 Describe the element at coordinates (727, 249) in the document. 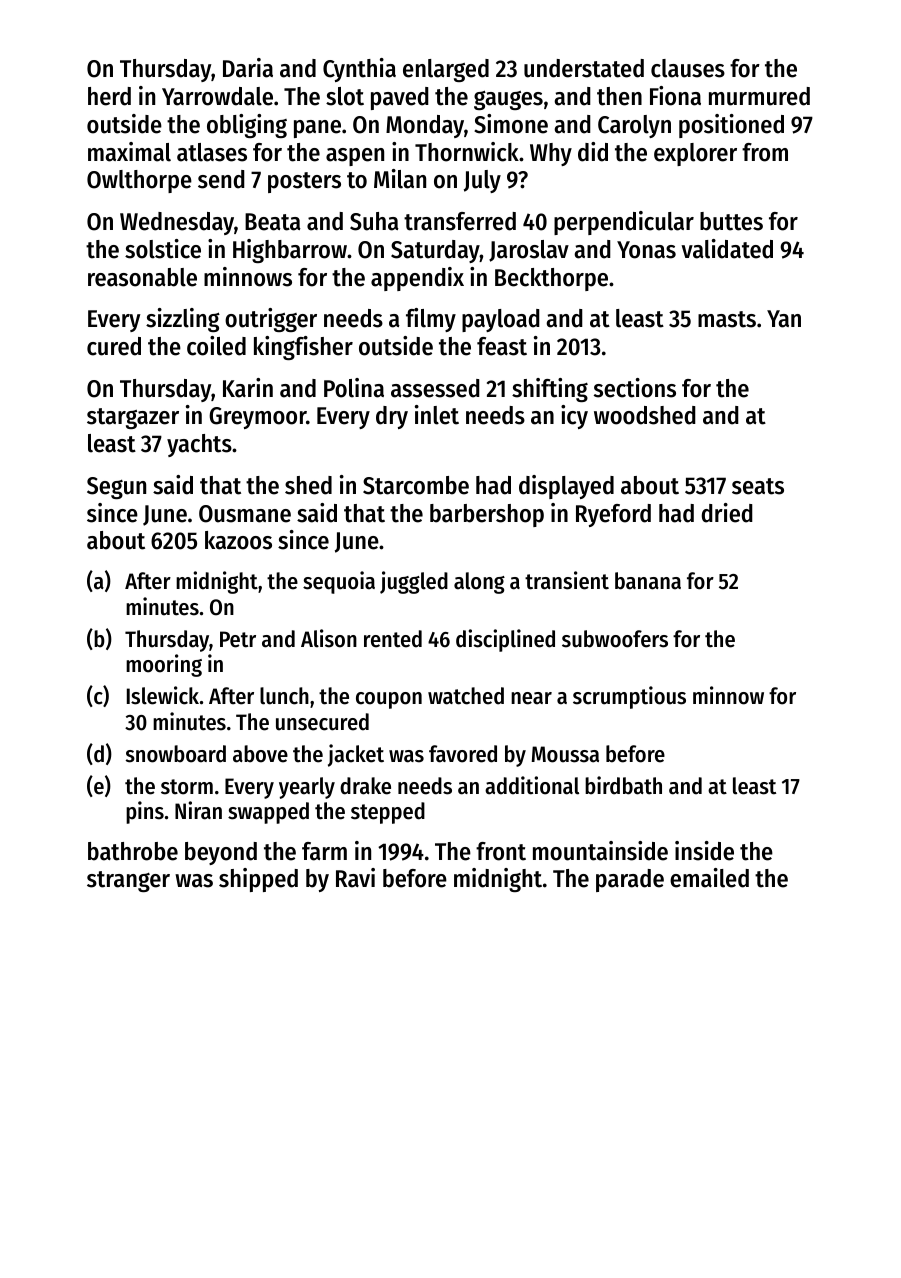

I see `validated` at that location.
